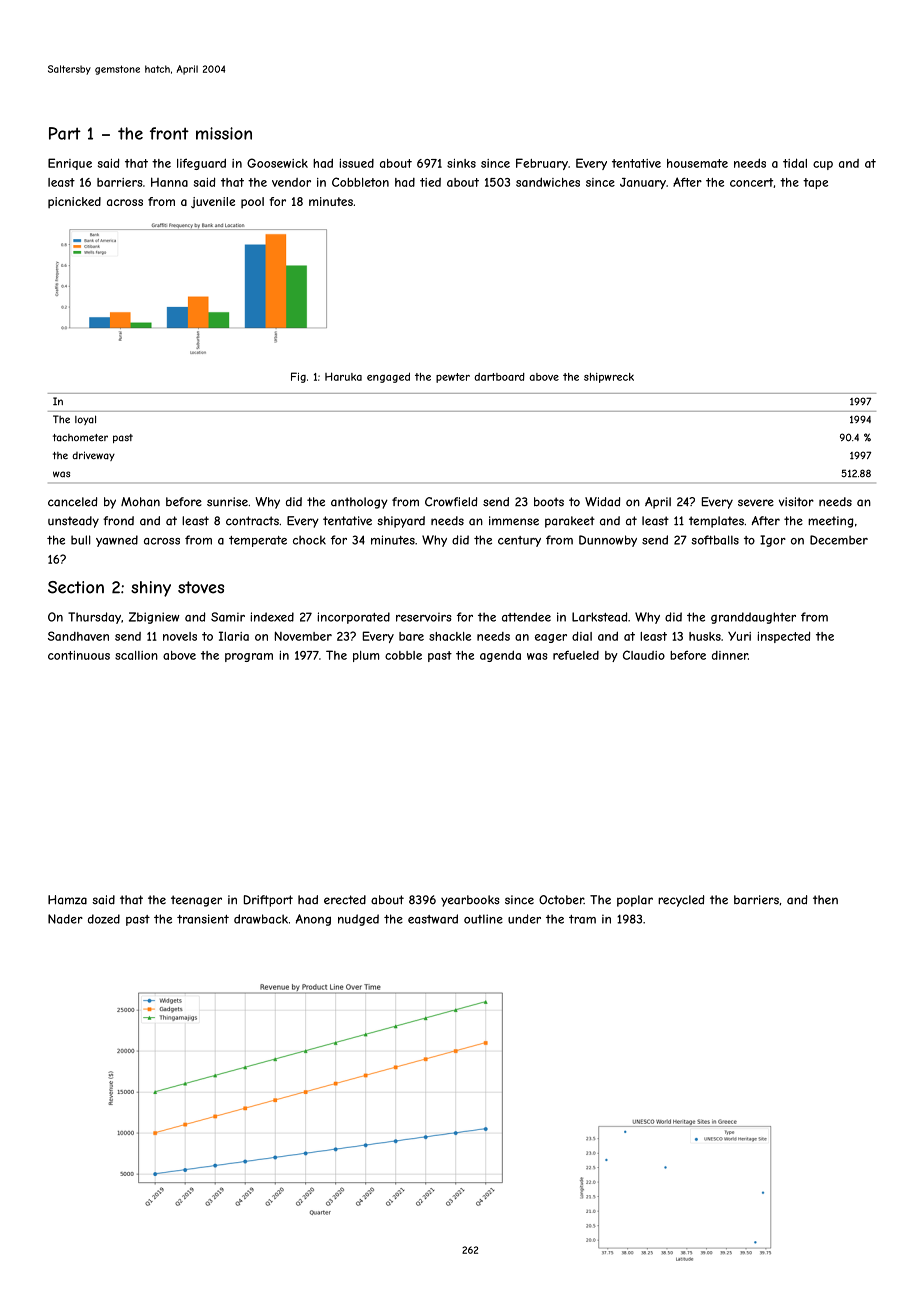 The width and height of the page is (924, 1308). I want to click on sandwiches, so click(548, 182).
